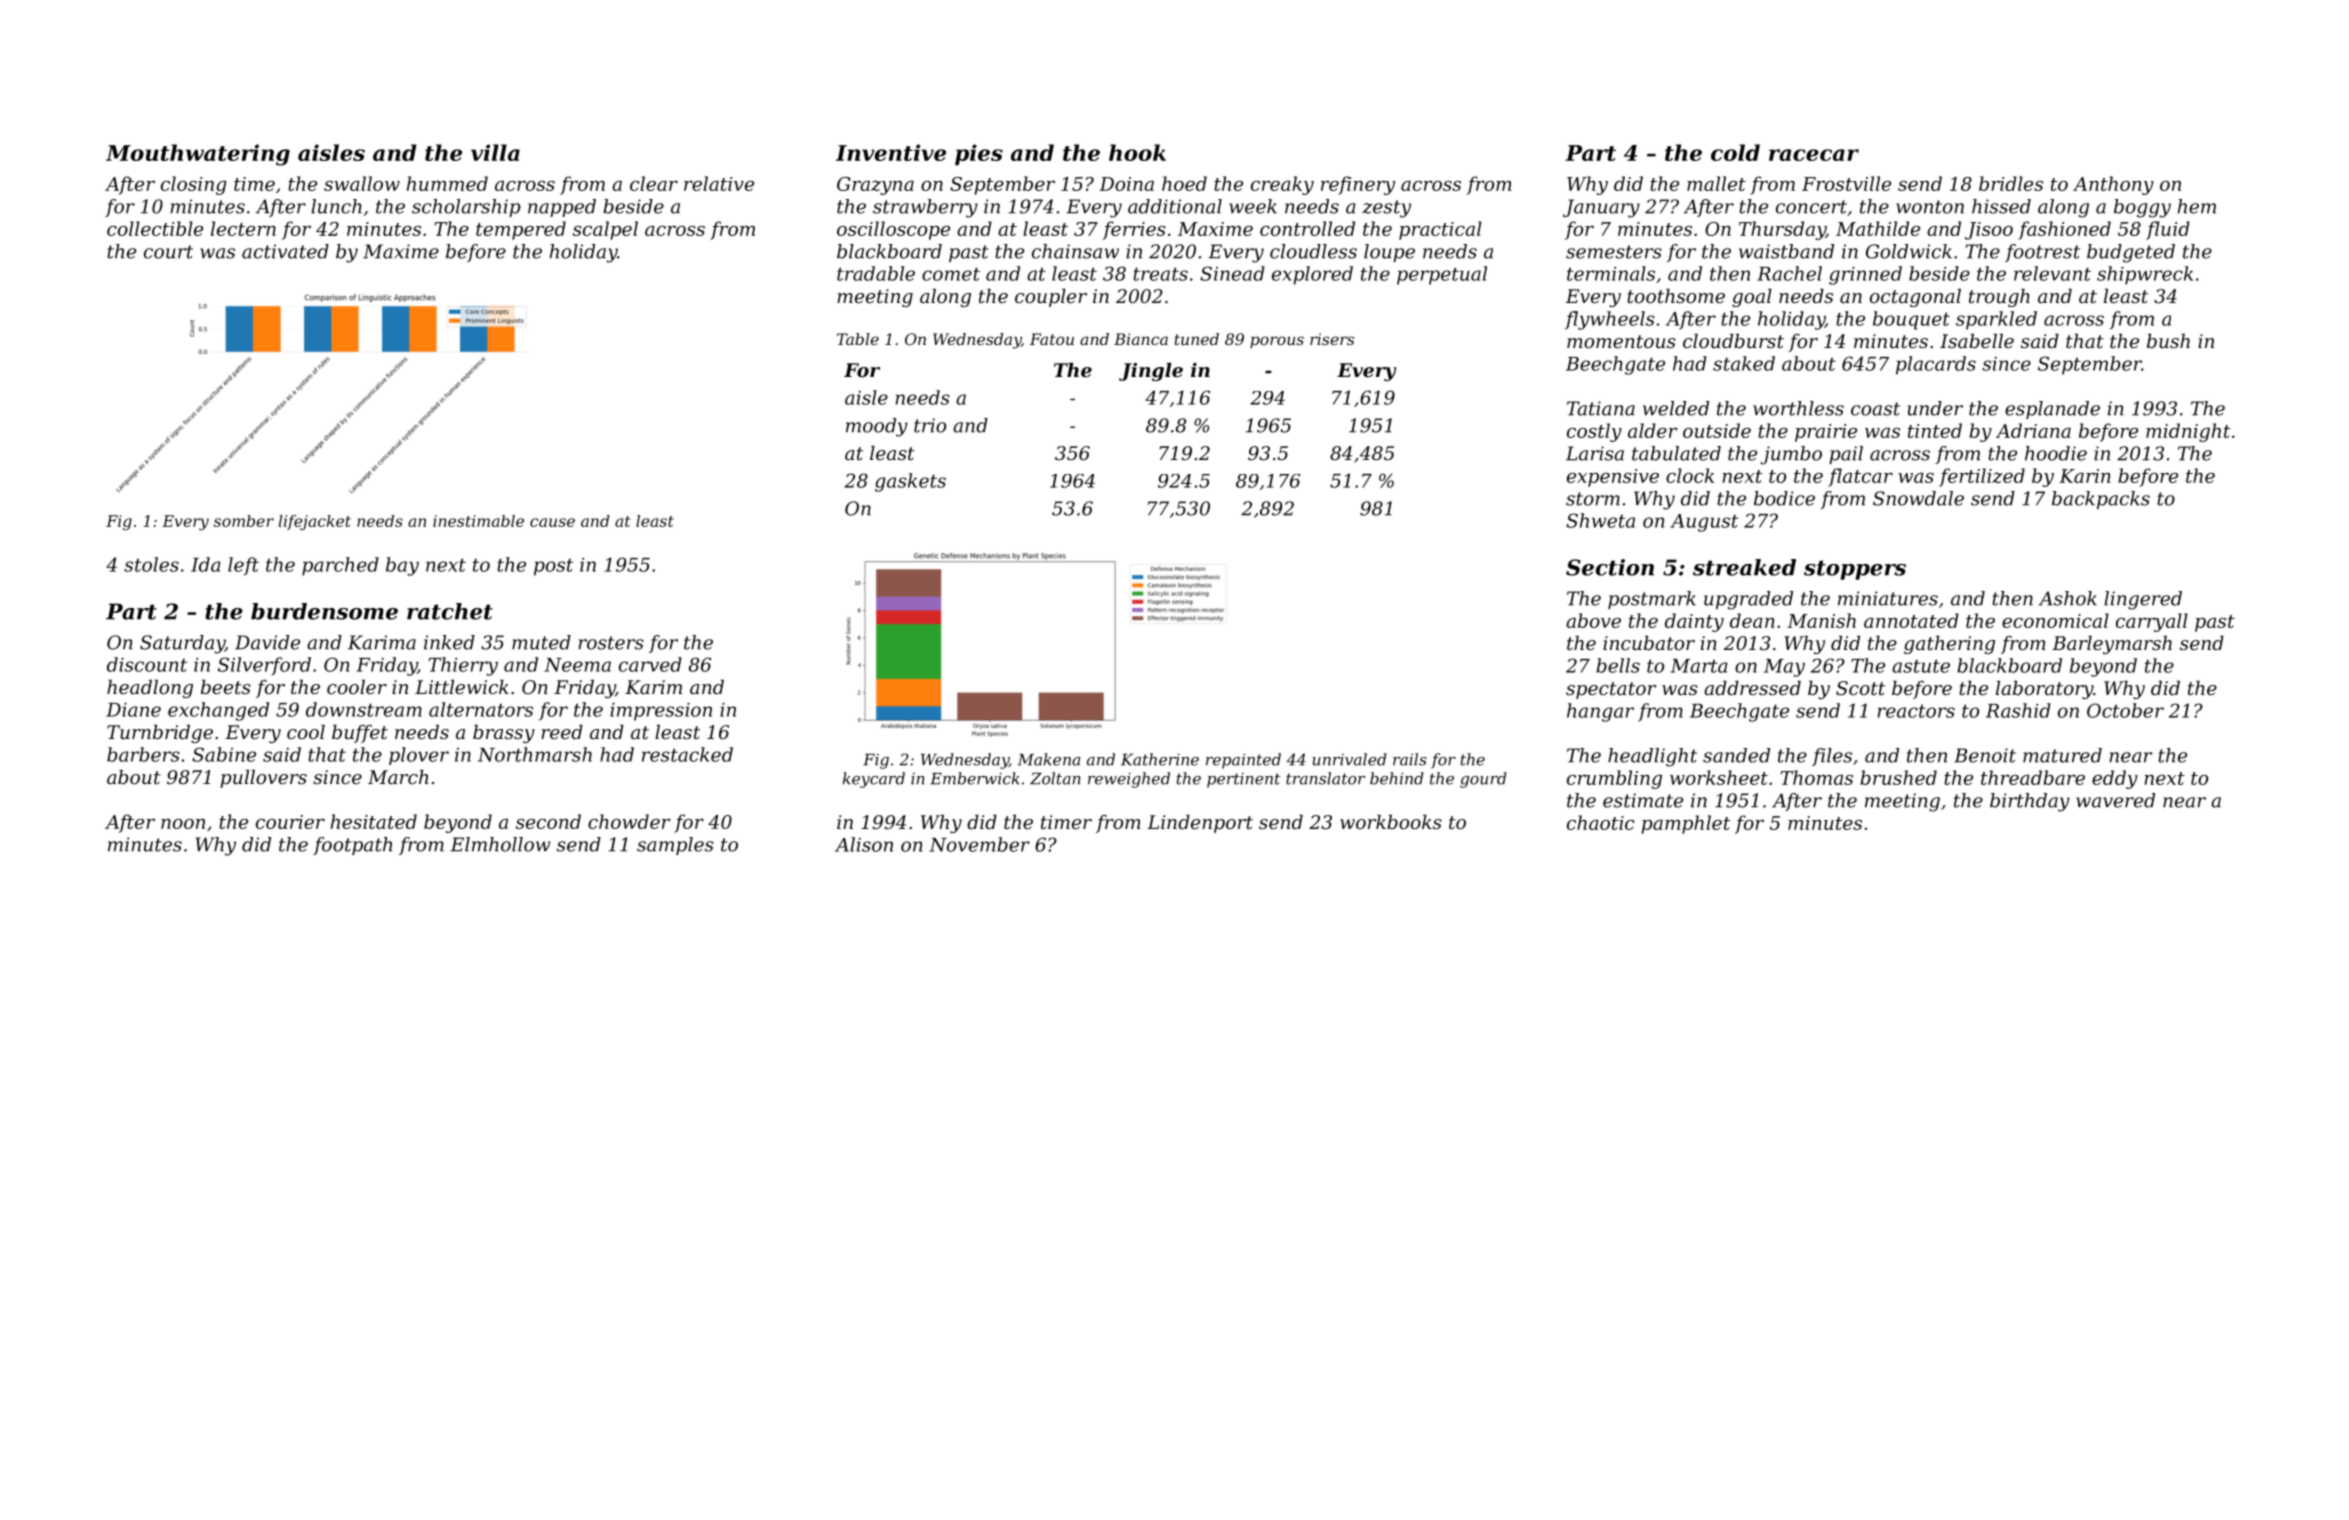 This screenshot has height=1520, width=2349. What do you see at coordinates (1814, 155) in the screenshot?
I see `racecar` at bounding box center [1814, 155].
